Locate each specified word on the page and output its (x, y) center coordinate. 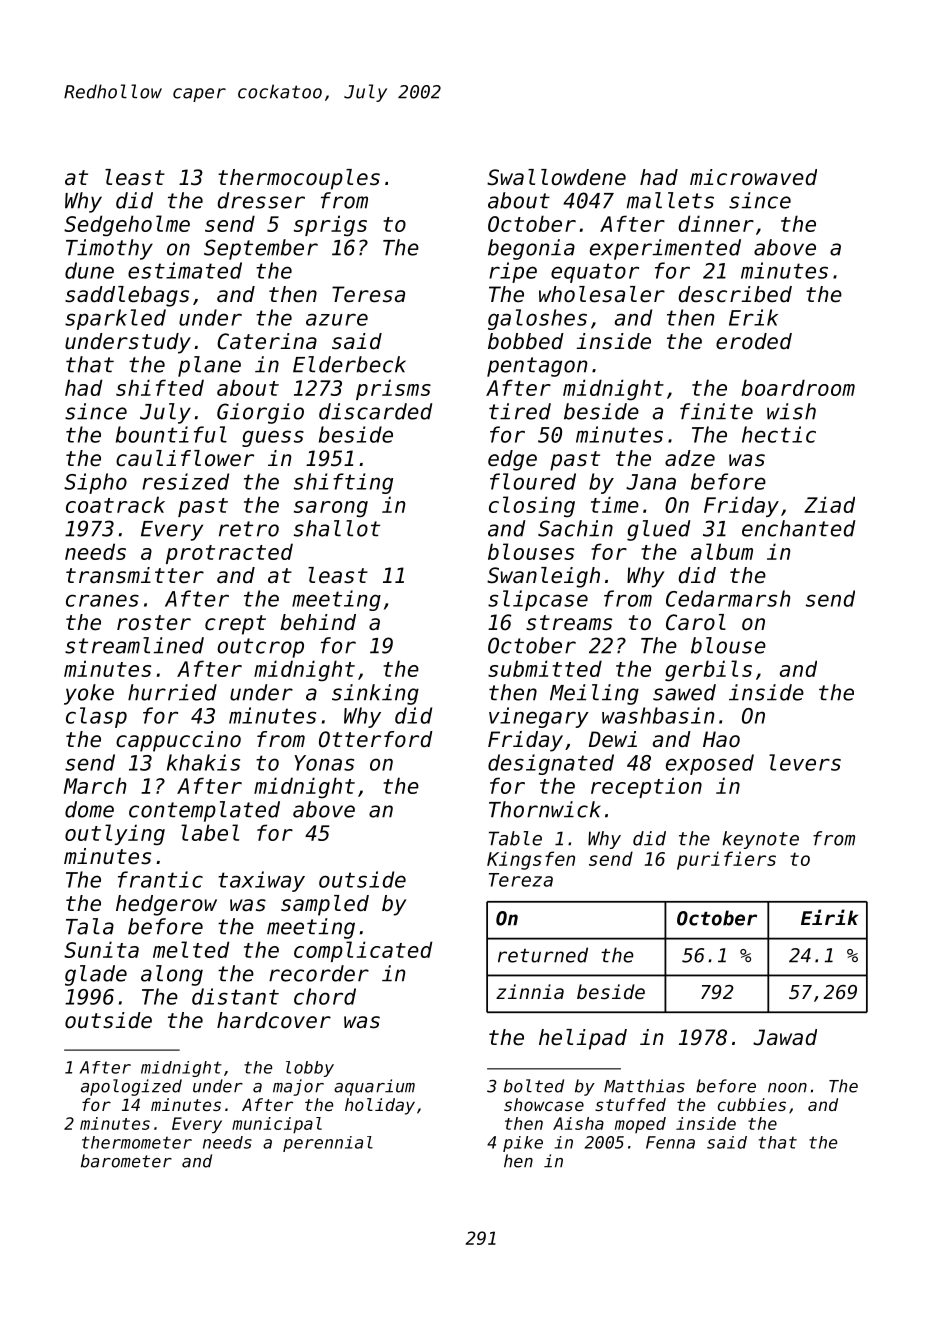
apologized (131, 1087)
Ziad (829, 504)
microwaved (753, 177)
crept (235, 625)
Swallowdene (556, 177)
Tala (90, 926)
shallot (337, 528)
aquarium (374, 1087)
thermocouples (299, 179)
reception (646, 787)
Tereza (521, 880)
